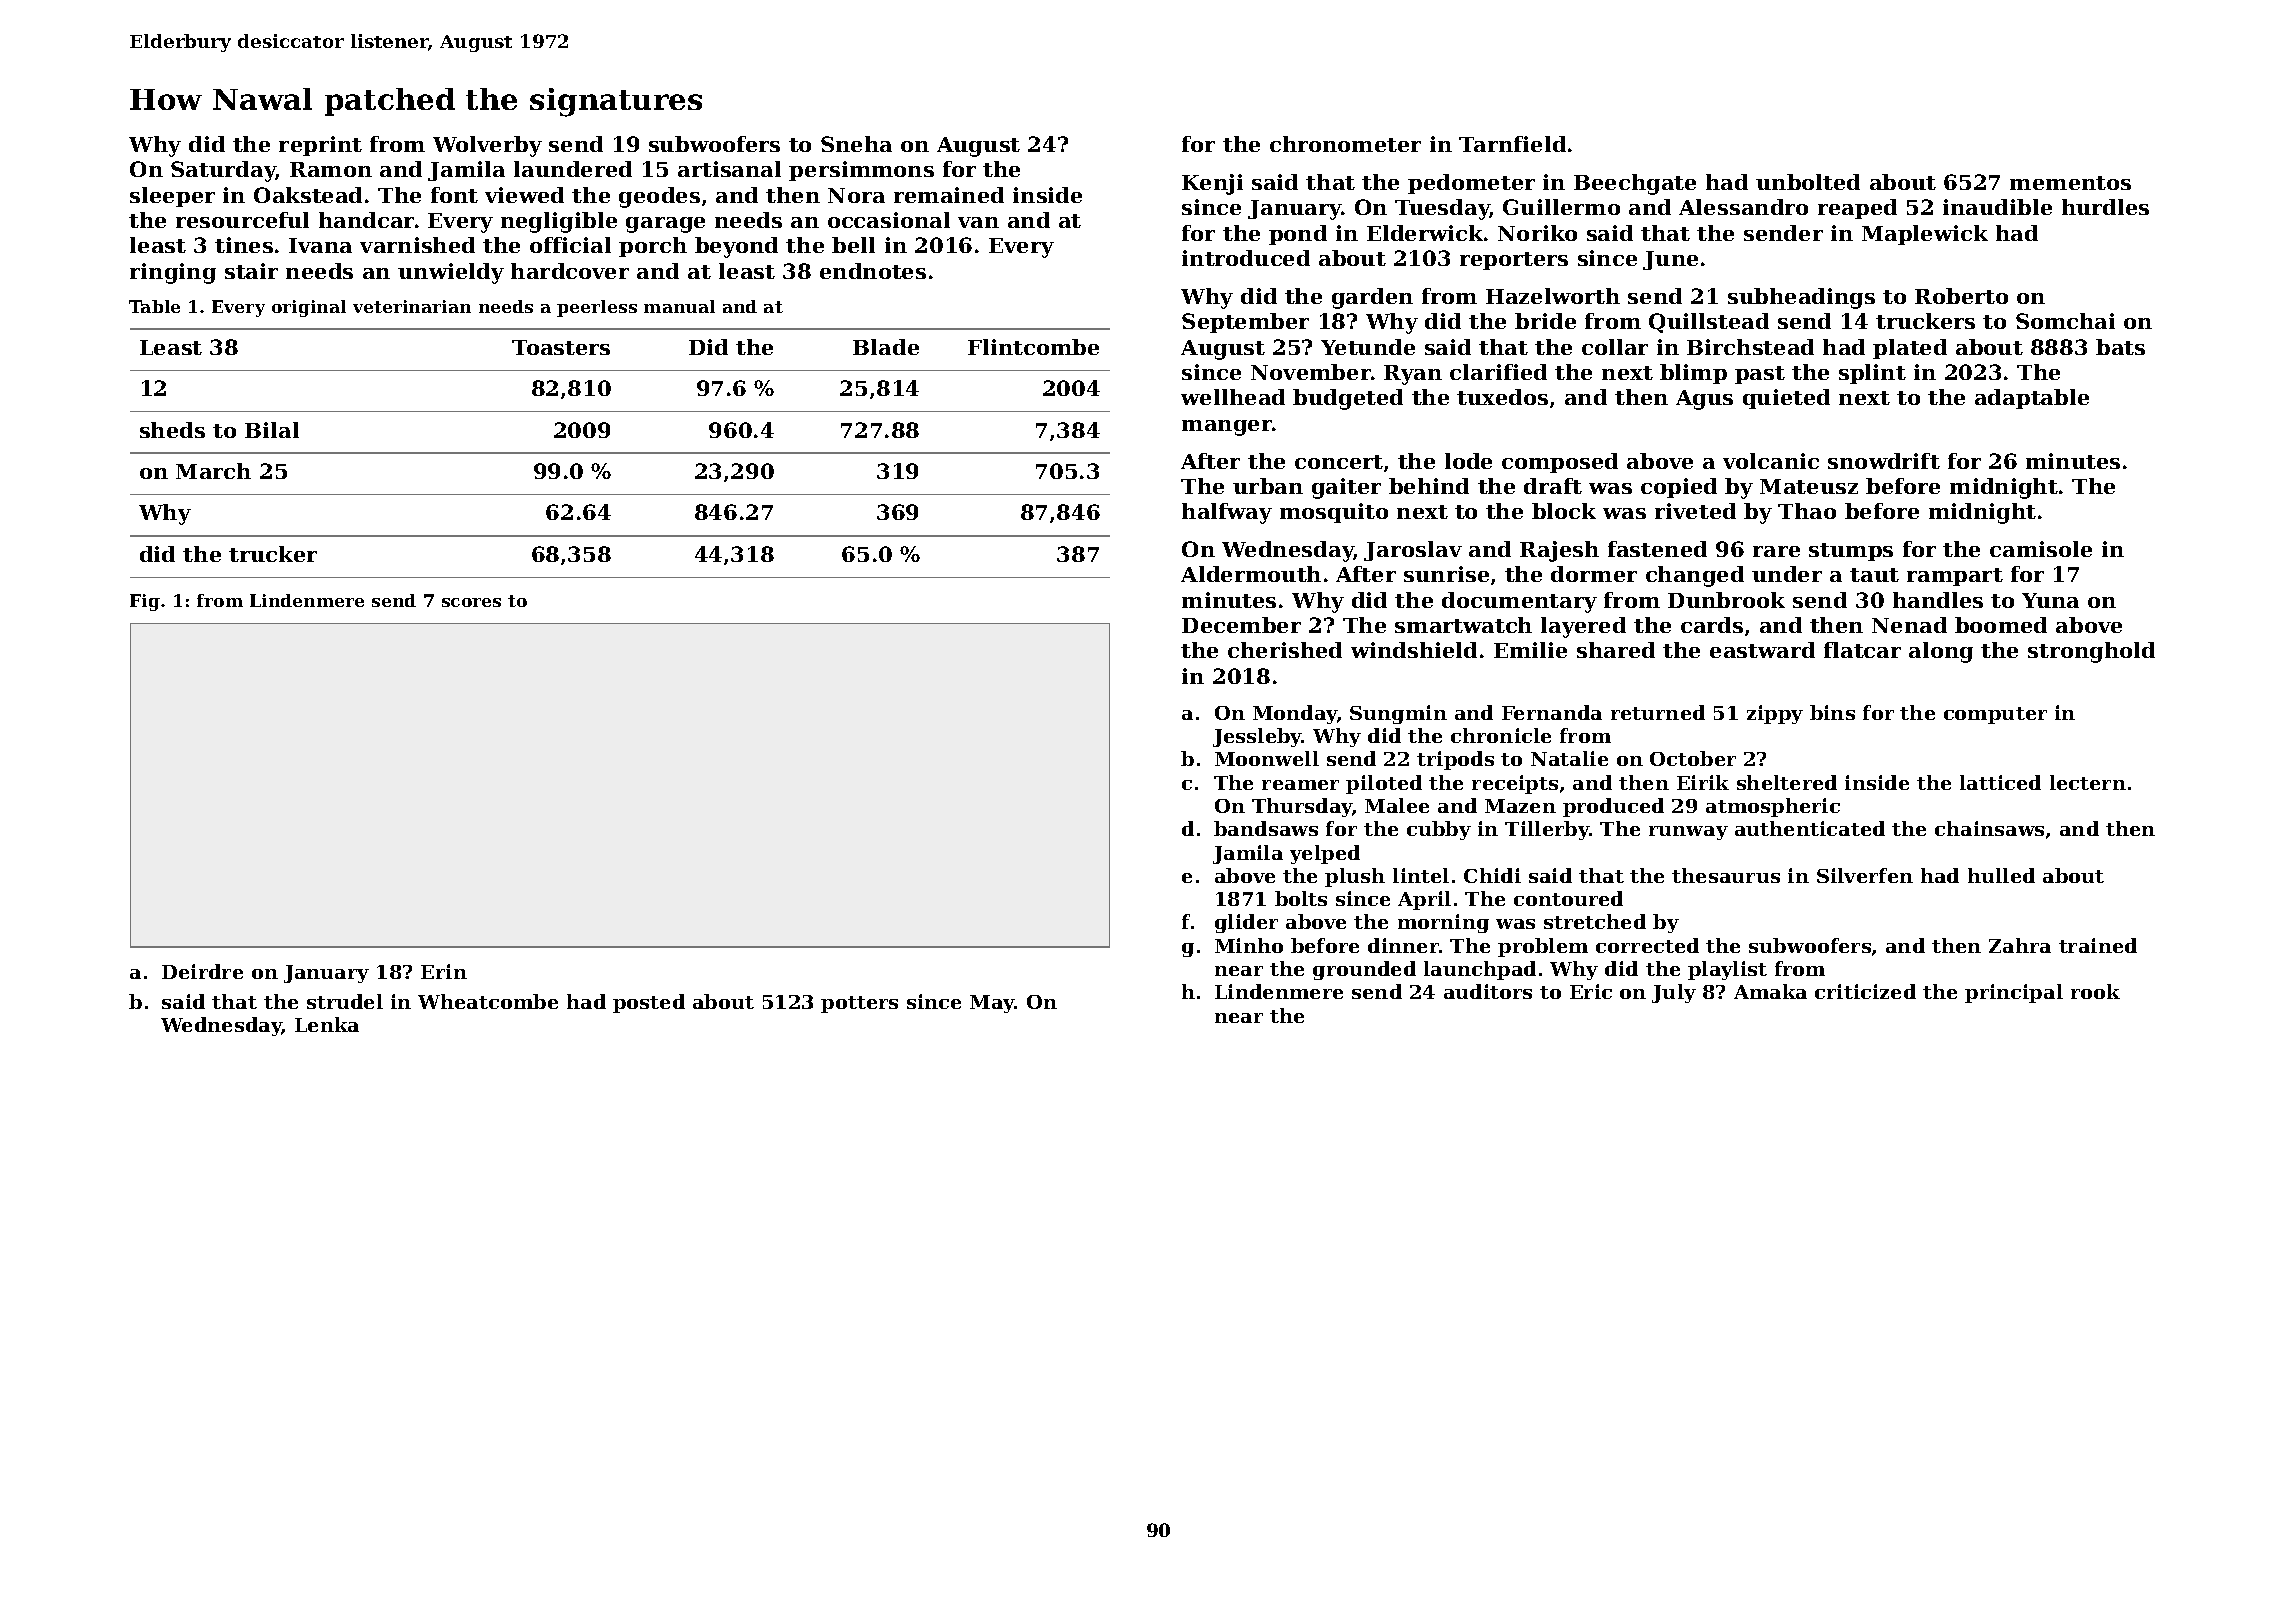 The height and width of the screenshot is (1620, 2292). I want to click on chronometer, so click(1345, 144).
